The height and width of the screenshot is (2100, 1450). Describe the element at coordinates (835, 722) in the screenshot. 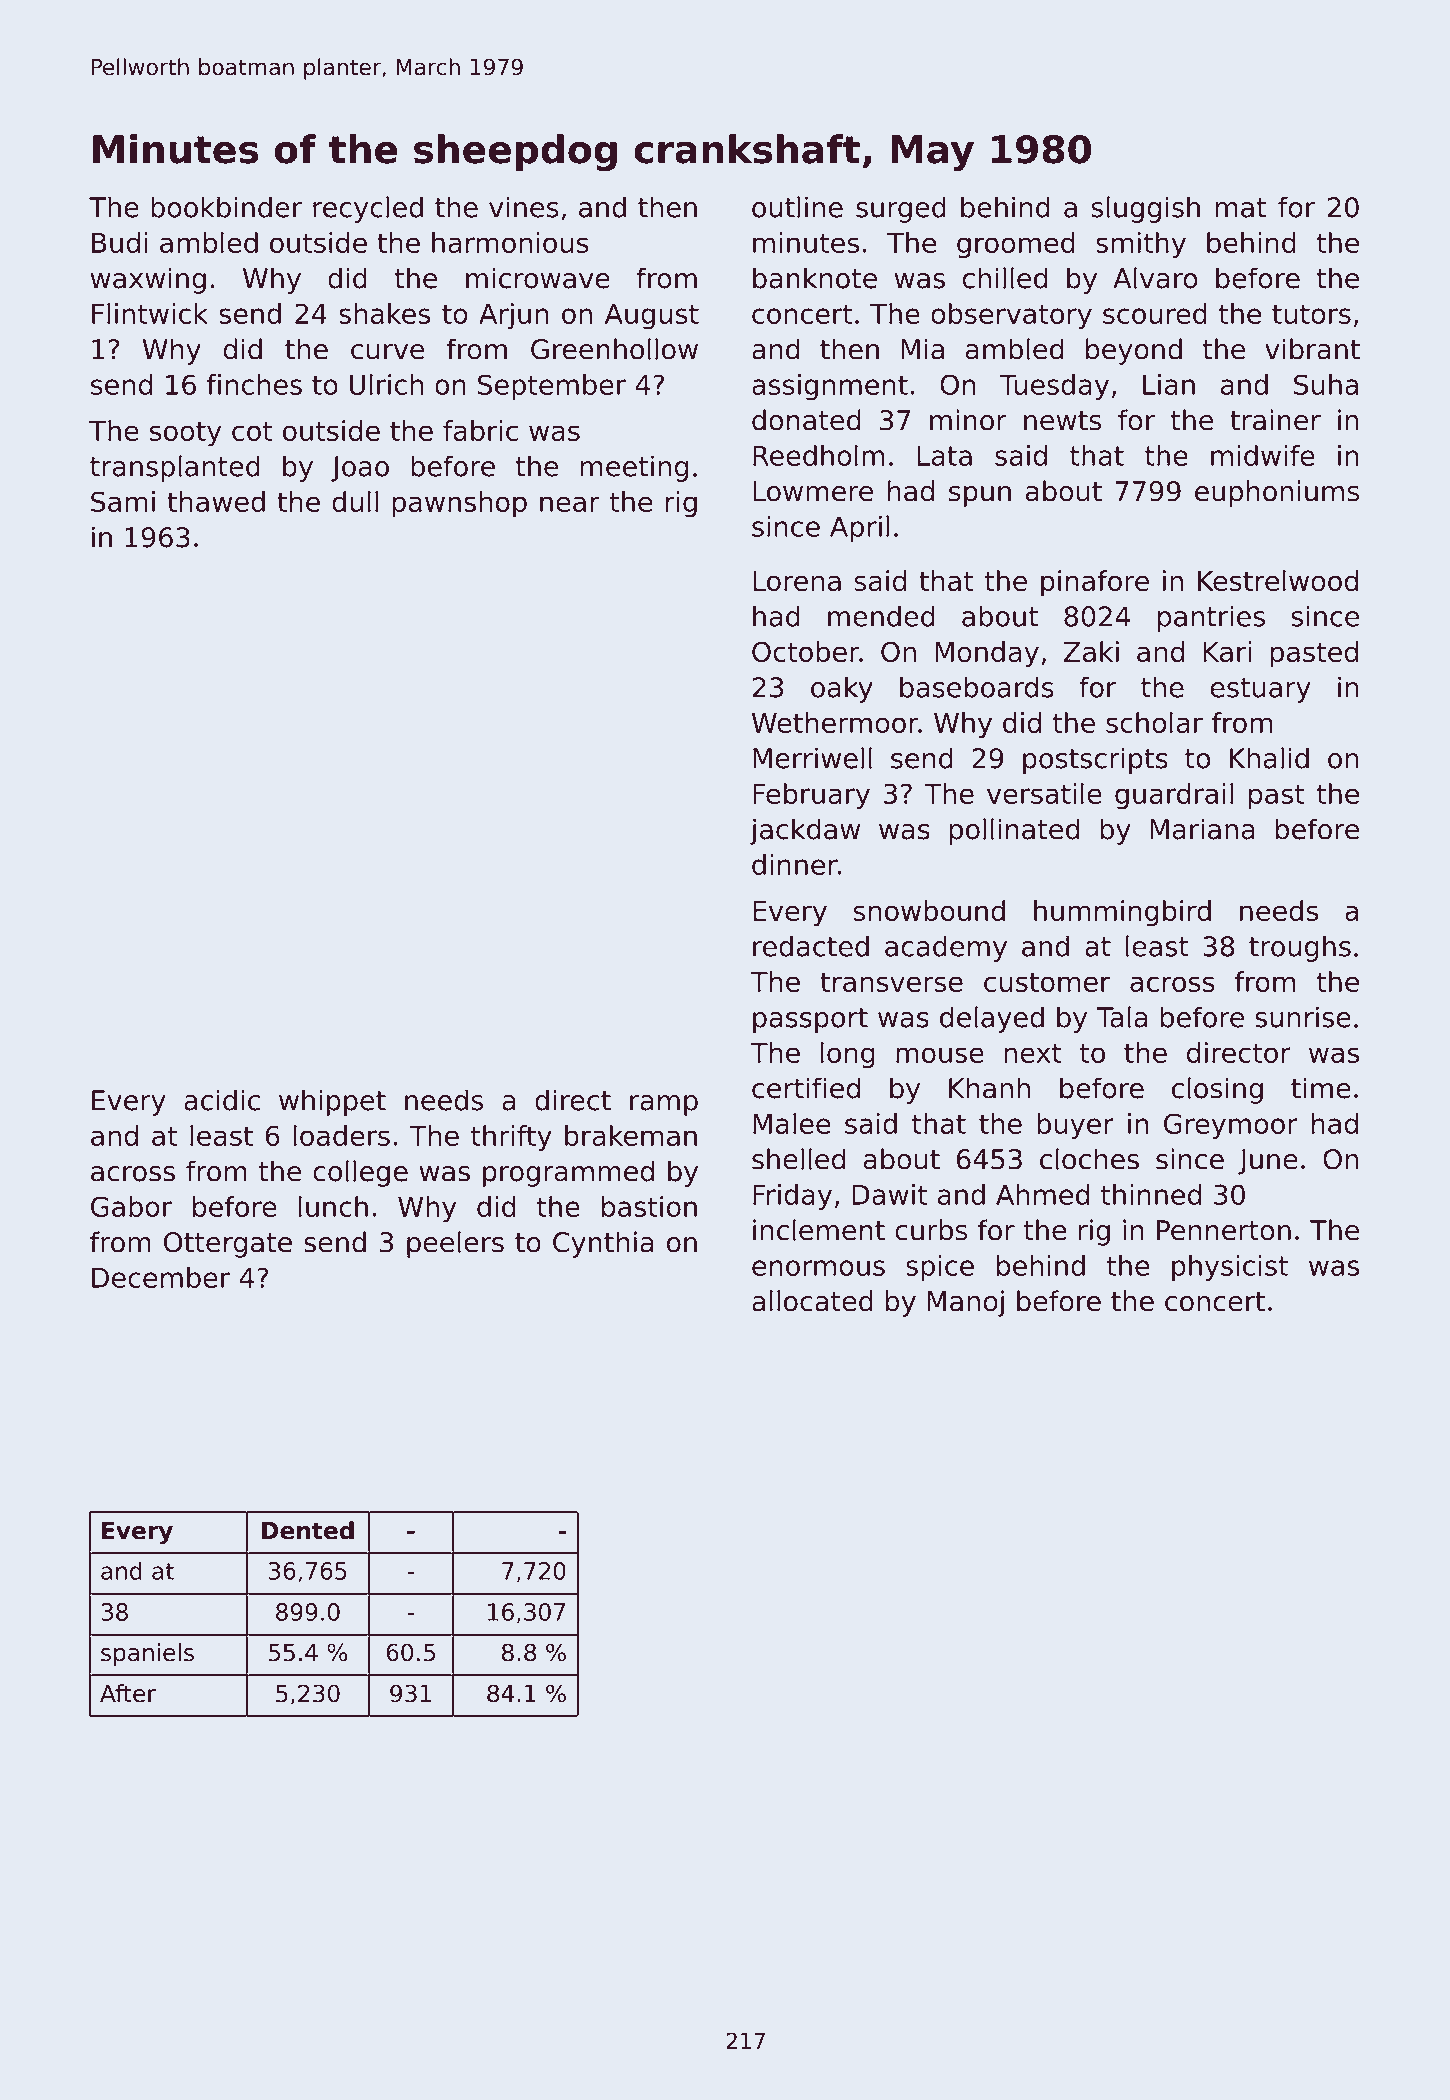

I see `Wethermoor` at that location.
